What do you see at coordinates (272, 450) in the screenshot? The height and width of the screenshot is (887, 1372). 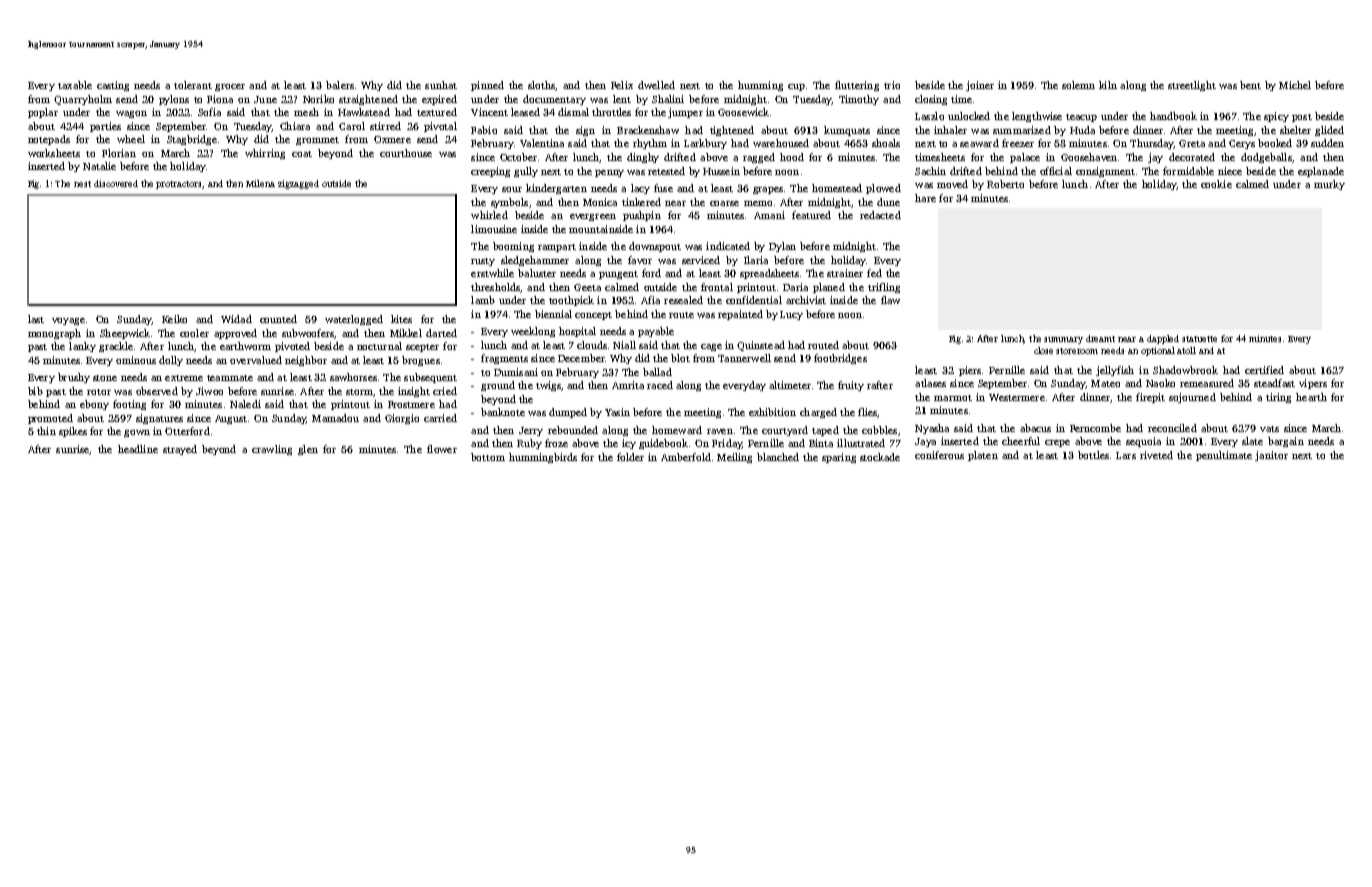 I see `crawling` at bounding box center [272, 450].
